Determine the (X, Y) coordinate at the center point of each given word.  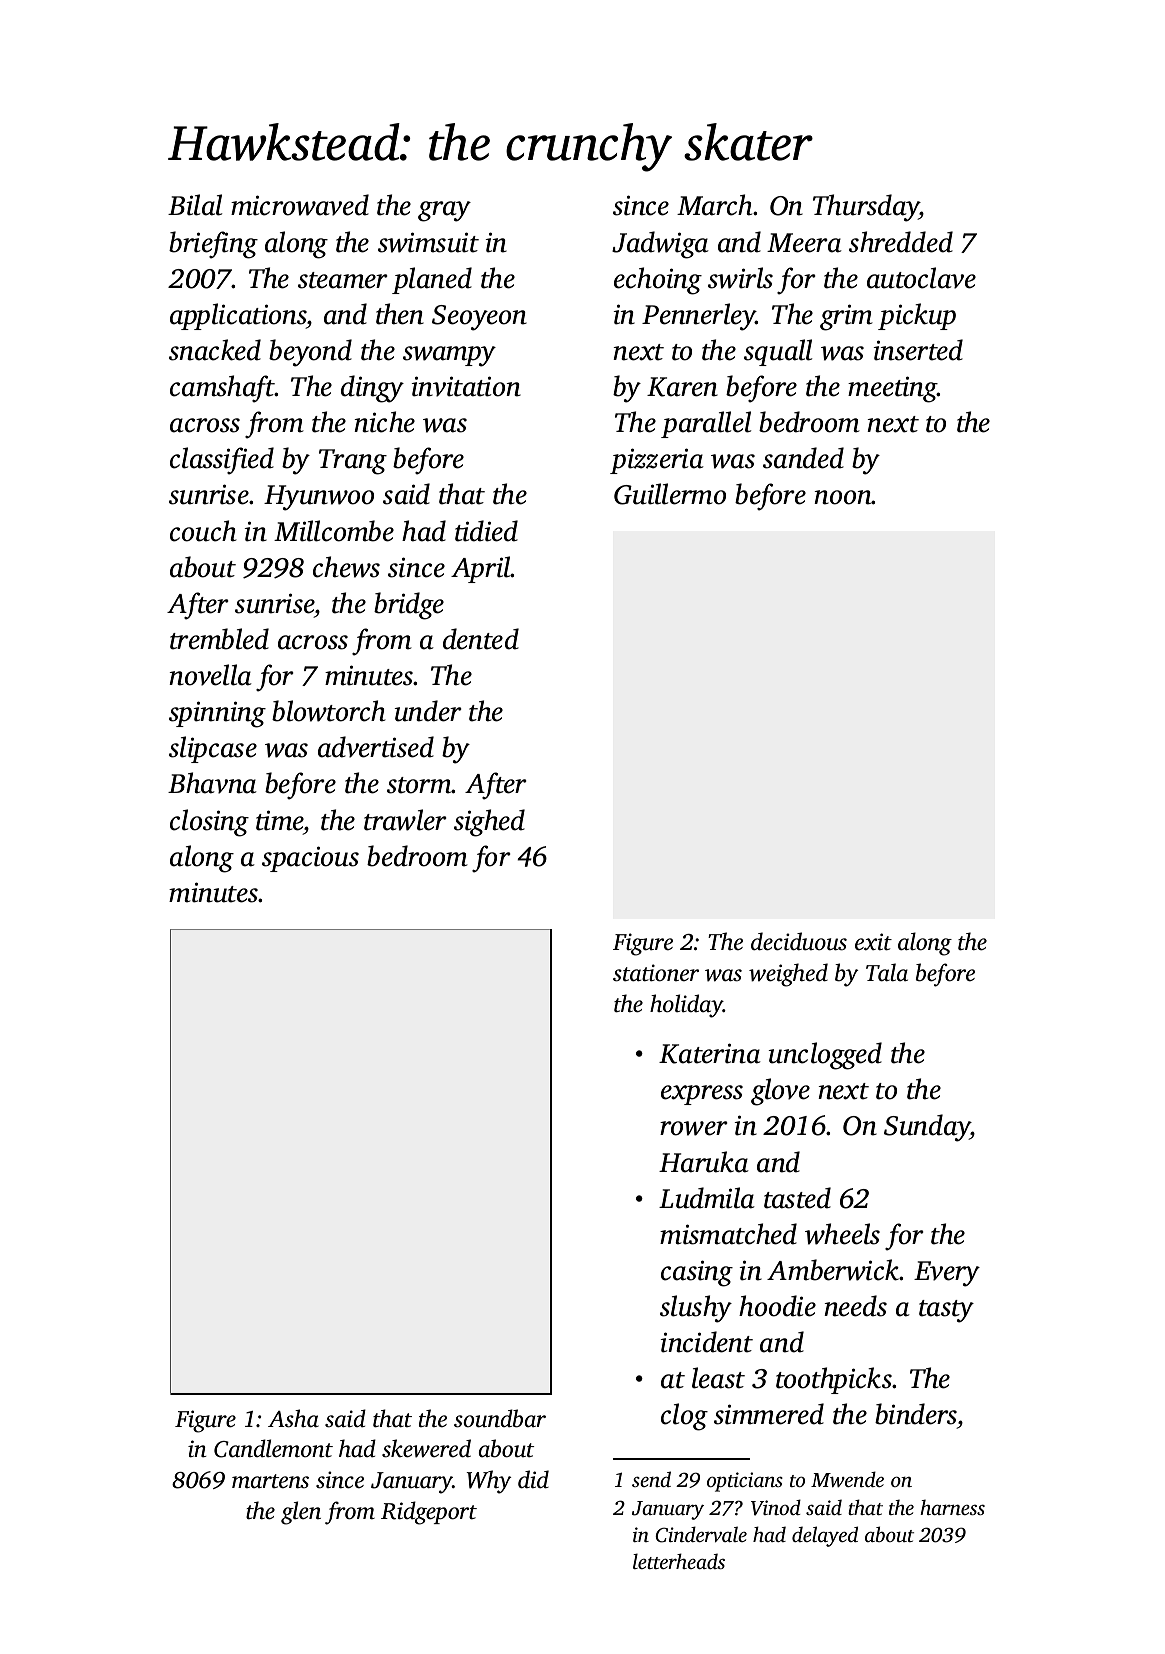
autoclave (921, 278)
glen (301, 1513)
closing (209, 823)
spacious (310, 859)
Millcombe (334, 531)
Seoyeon (479, 318)
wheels (842, 1234)
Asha (293, 1418)
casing (697, 1273)
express (702, 1095)
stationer (656, 973)
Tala (887, 972)
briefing (213, 245)
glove (780, 1092)
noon (843, 497)
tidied (486, 531)
